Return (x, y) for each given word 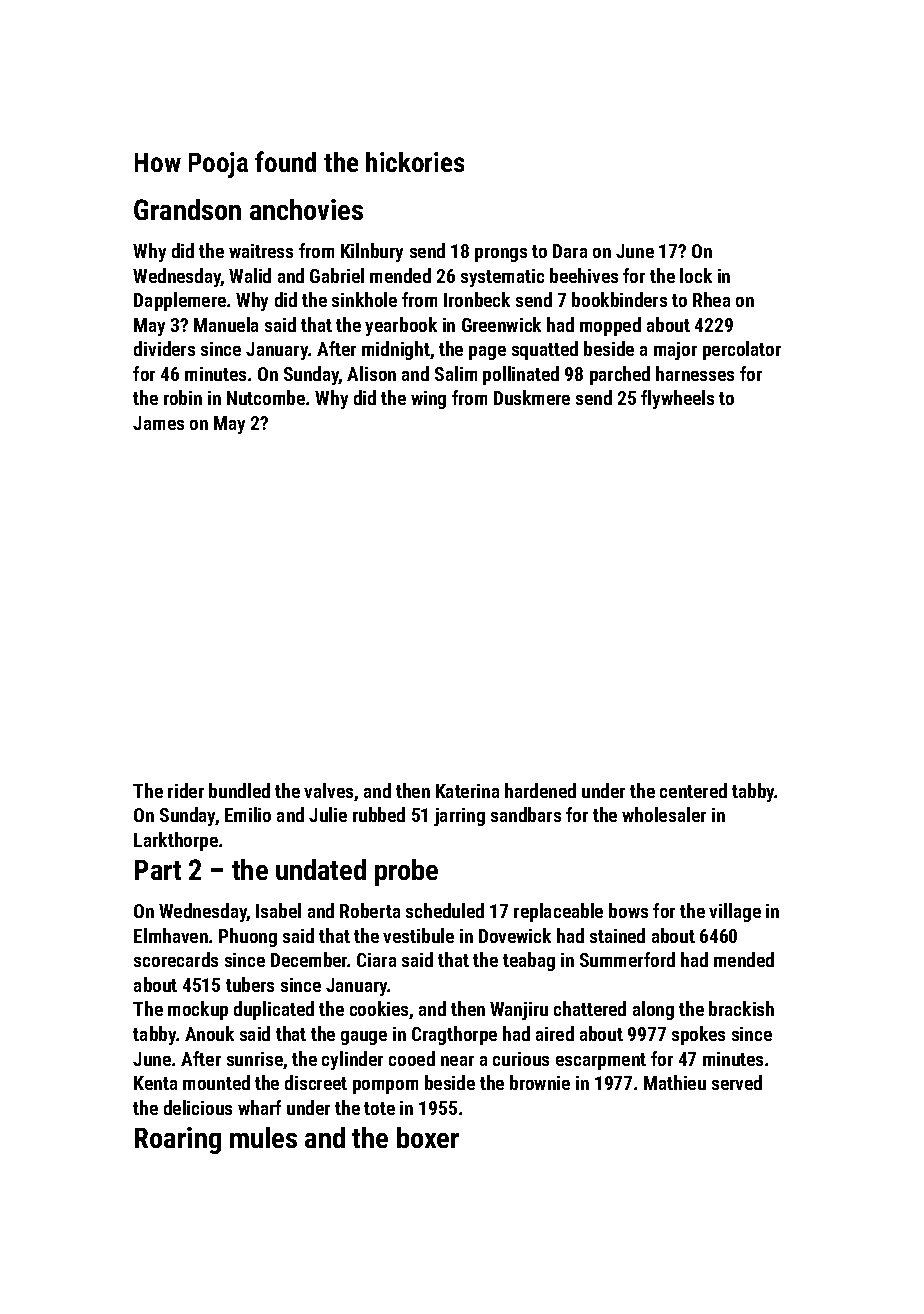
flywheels (677, 399)
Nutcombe (266, 397)
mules (263, 1137)
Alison (371, 373)
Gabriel (337, 275)
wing (428, 400)
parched (620, 375)
